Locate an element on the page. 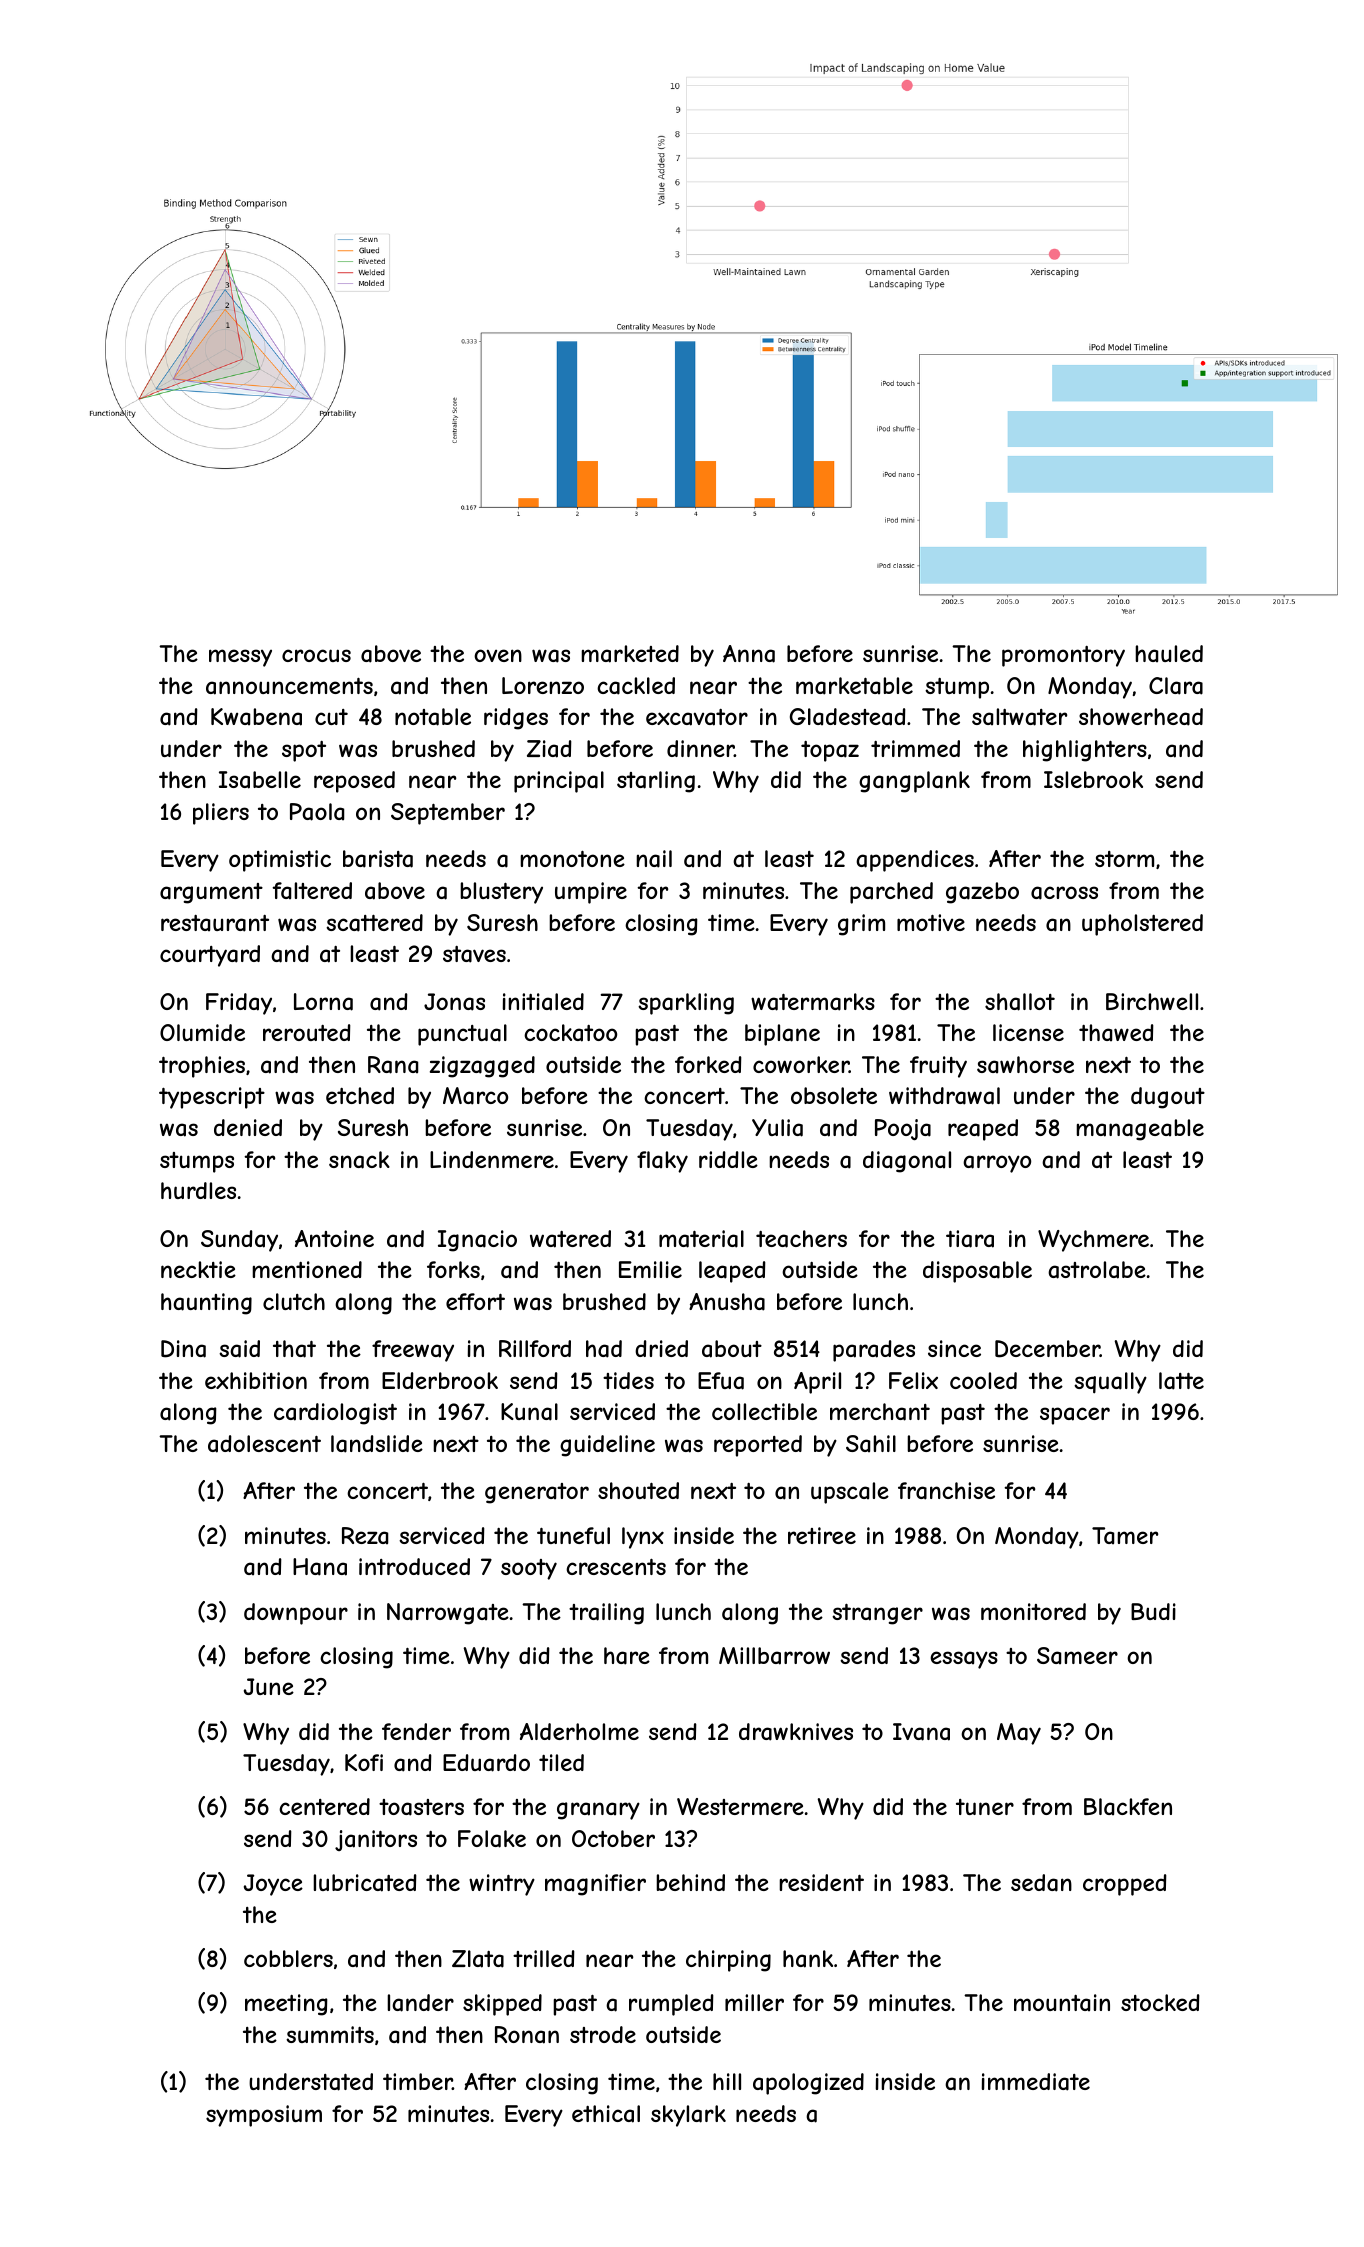 The height and width of the image is (2247, 1364). thawed is located at coordinates (1116, 1032).
